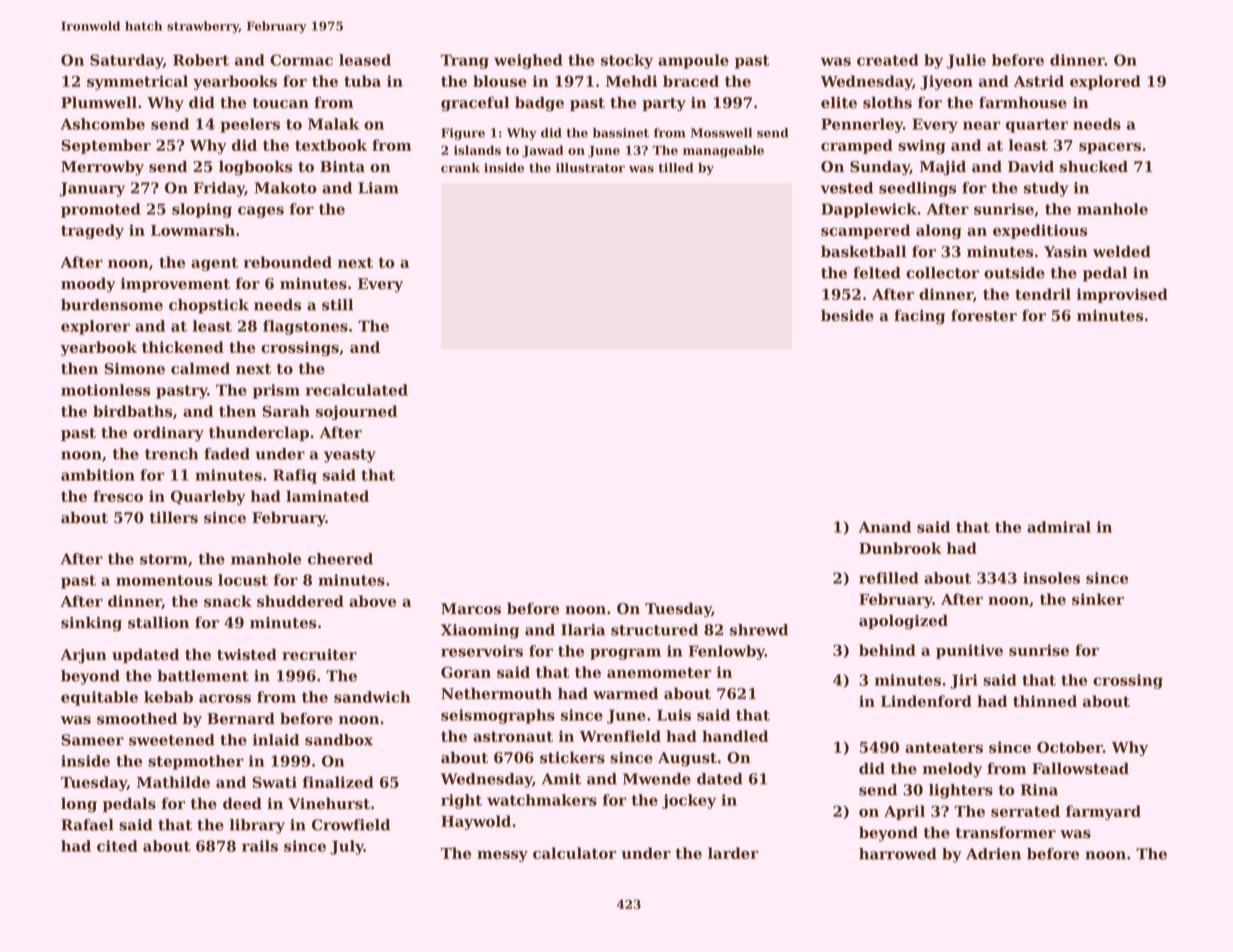 This page has width=1233, height=952. What do you see at coordinates (733, 853) in the page?
I see `larder` at bounding box center [733, 853].
